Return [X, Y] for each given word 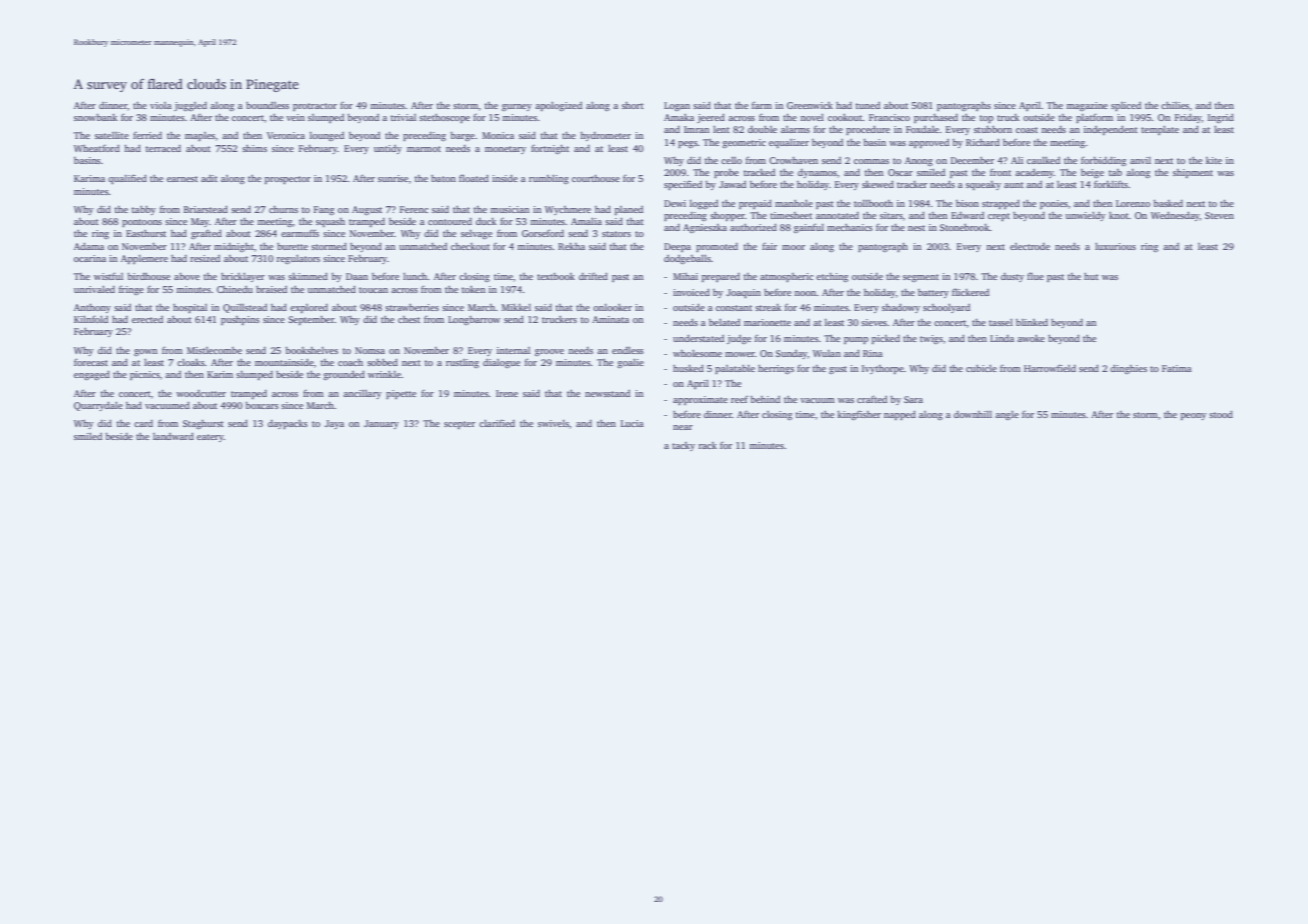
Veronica [286, 135]
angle [1007, 415]
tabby [144, 210]
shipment [1193, 173]
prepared [721, 277]
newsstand [607, 393]
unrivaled [94, 289]
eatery [210, 438]
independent [1111, 130]
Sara [913, 399]
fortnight [550, 149]
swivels [553, 423]
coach [350, 362]
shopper [727, 216]
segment [921, 278]
